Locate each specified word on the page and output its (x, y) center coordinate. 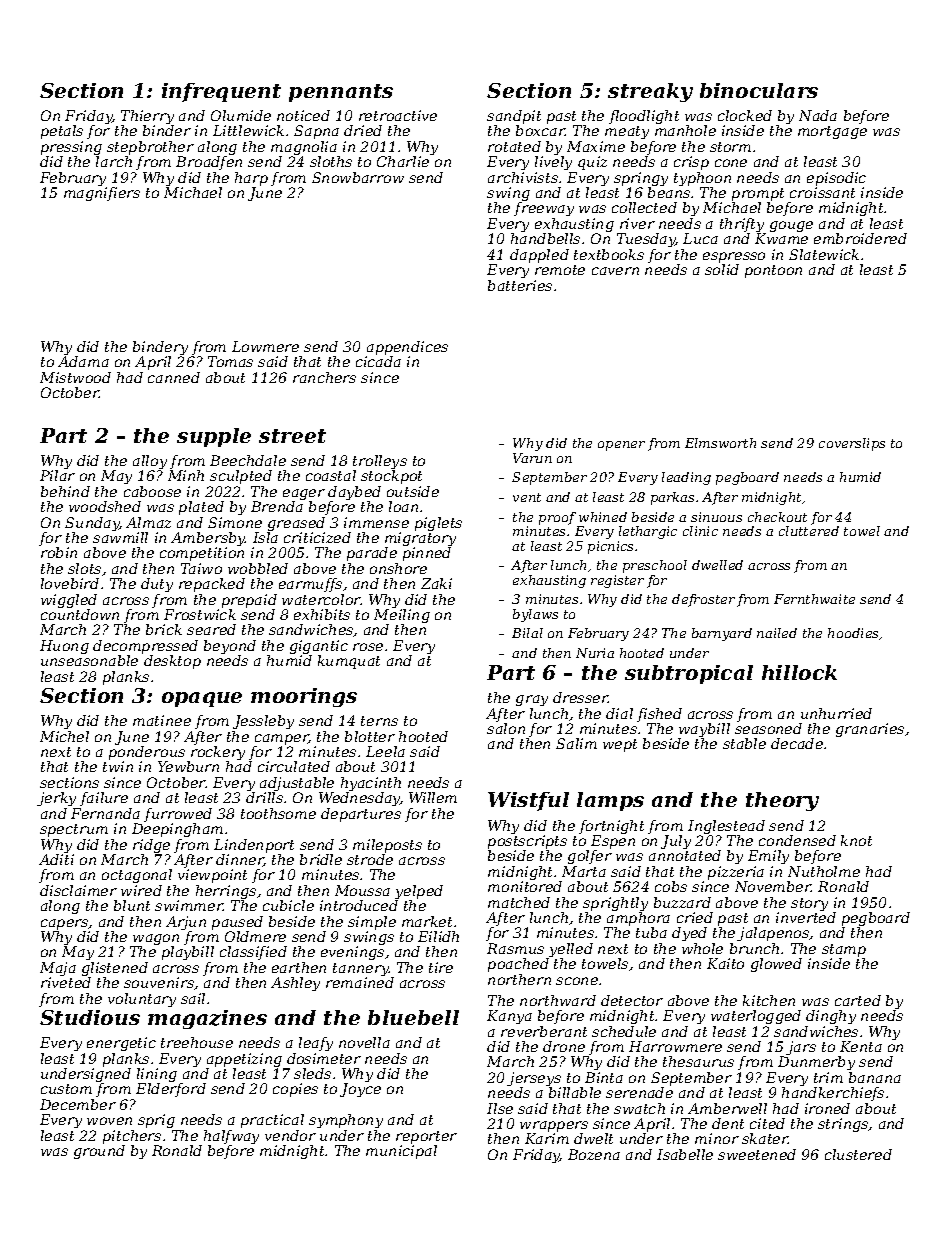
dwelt (593, 1138)
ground (99, 1152)
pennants (341, 93)
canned (174, 377)
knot (856, 840)
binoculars (759, 90)
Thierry (147, 117)
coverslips (852, 444)
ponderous (147, 753)
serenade (639, 1092)
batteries (520, 285)
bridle (321, 859)
